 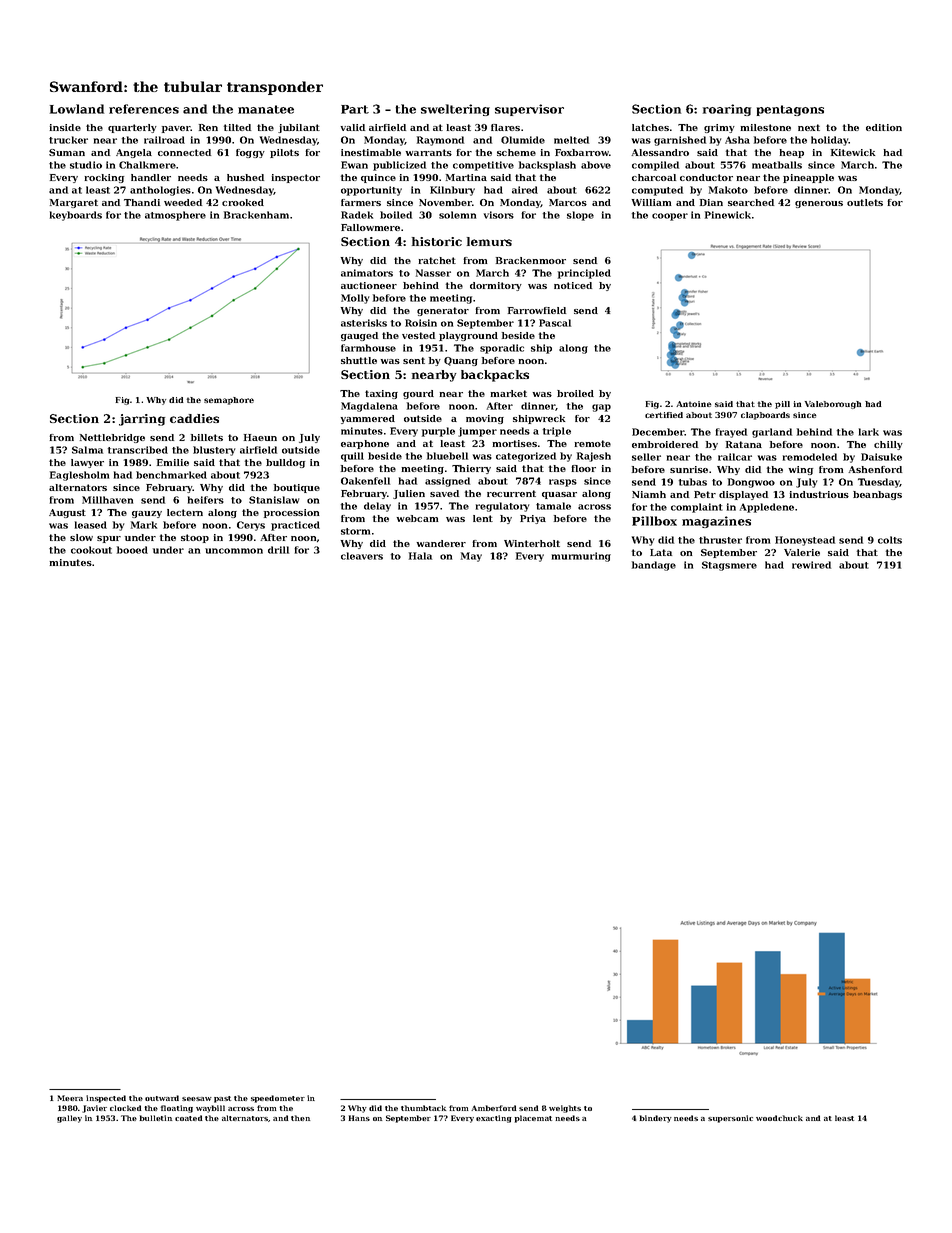 I want to click on frayed, so click(x=731, y=433).
